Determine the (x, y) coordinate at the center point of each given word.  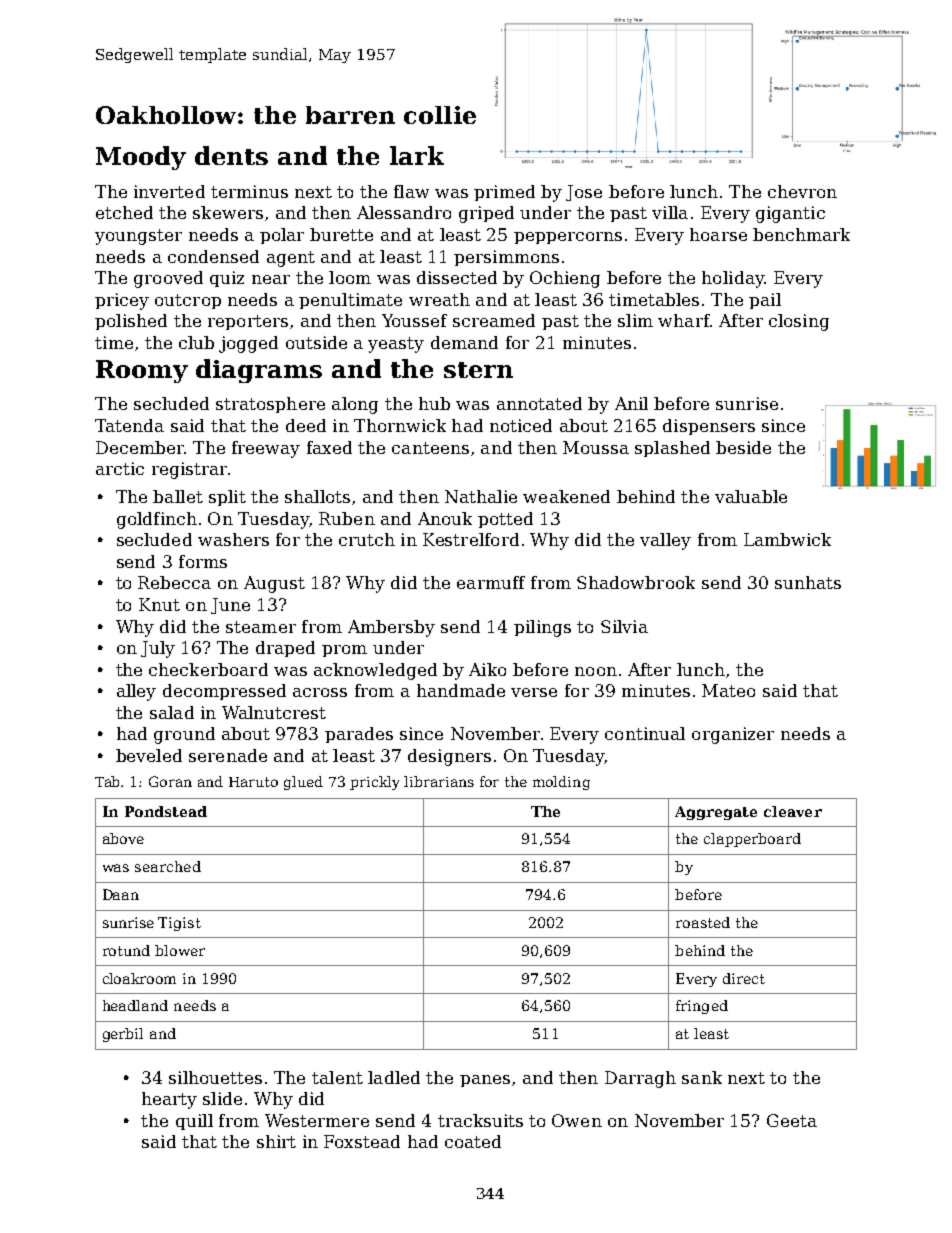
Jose (584, 193)
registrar (189, 470)
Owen (577, 1120)
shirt (276, 1141)
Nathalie (481, 496)
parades (359, 735)
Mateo (728, 690)
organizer (733, 735)
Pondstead (166, 811)
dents (231, 155)
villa (670, 212)
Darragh (640, 1079)
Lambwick (787, 539)
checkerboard (208, 669)
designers (449, 757)
